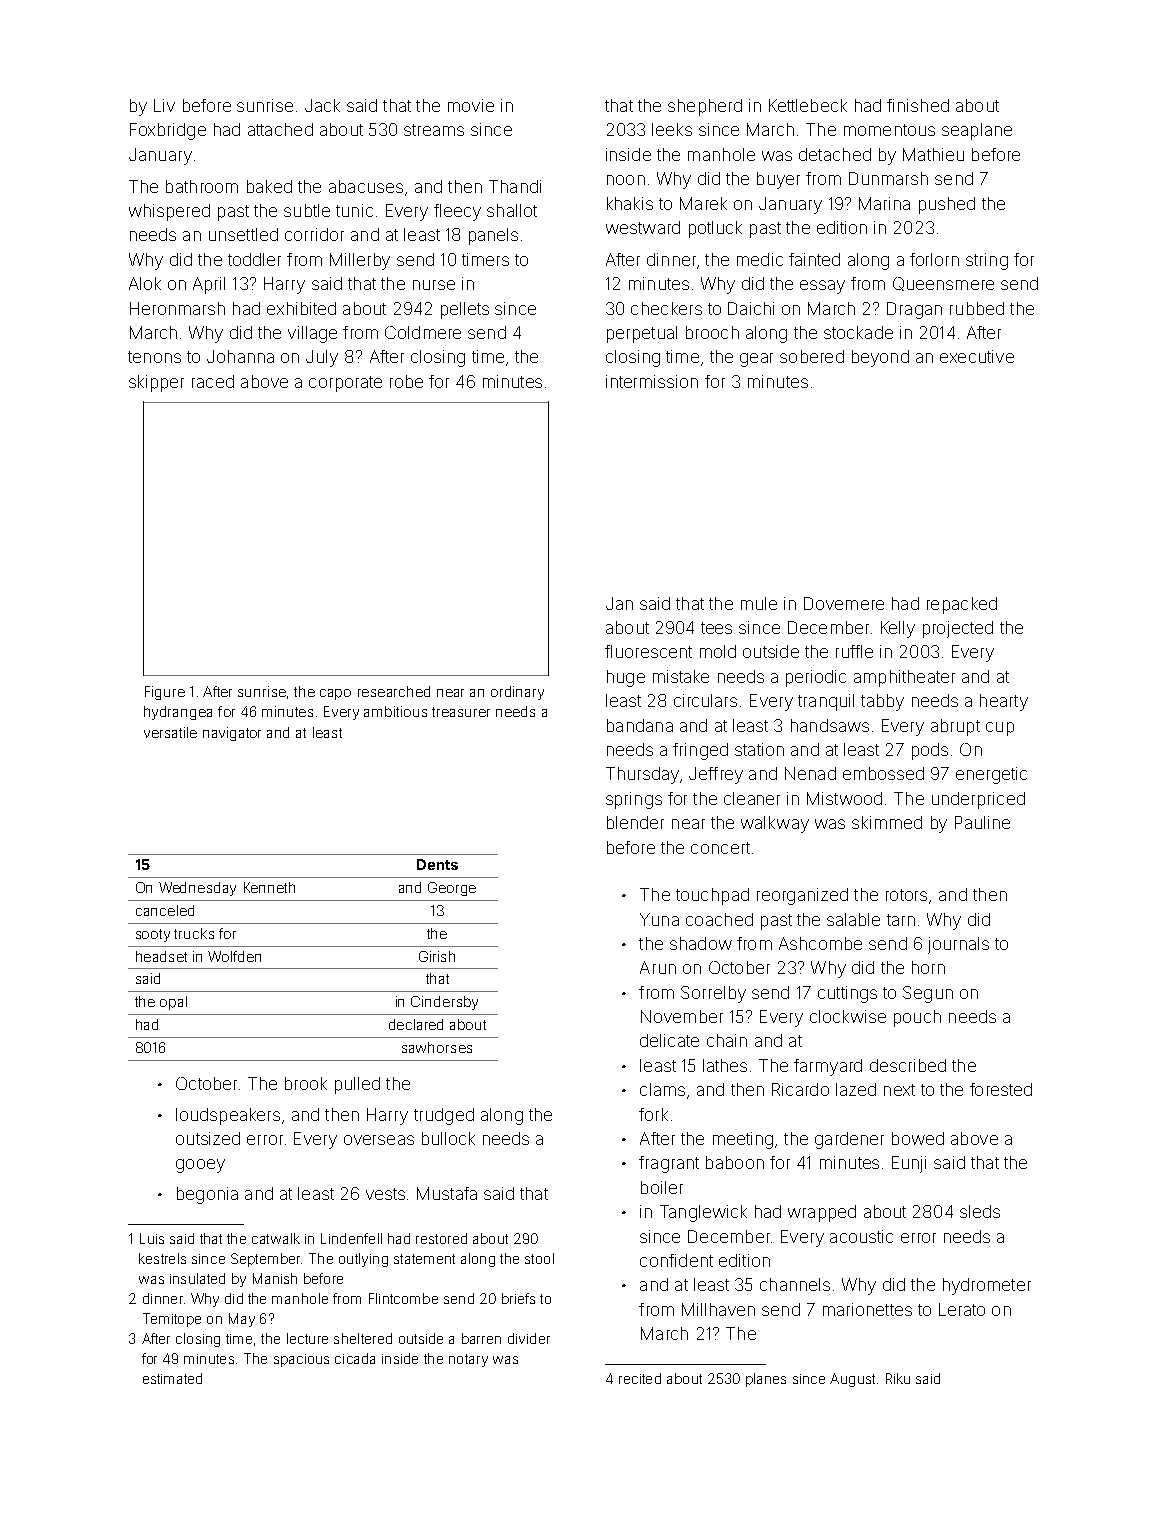  What do you see at coordinates (178, 713) in the image?
I see `hydrangea` at bounding box center [178, 713].
